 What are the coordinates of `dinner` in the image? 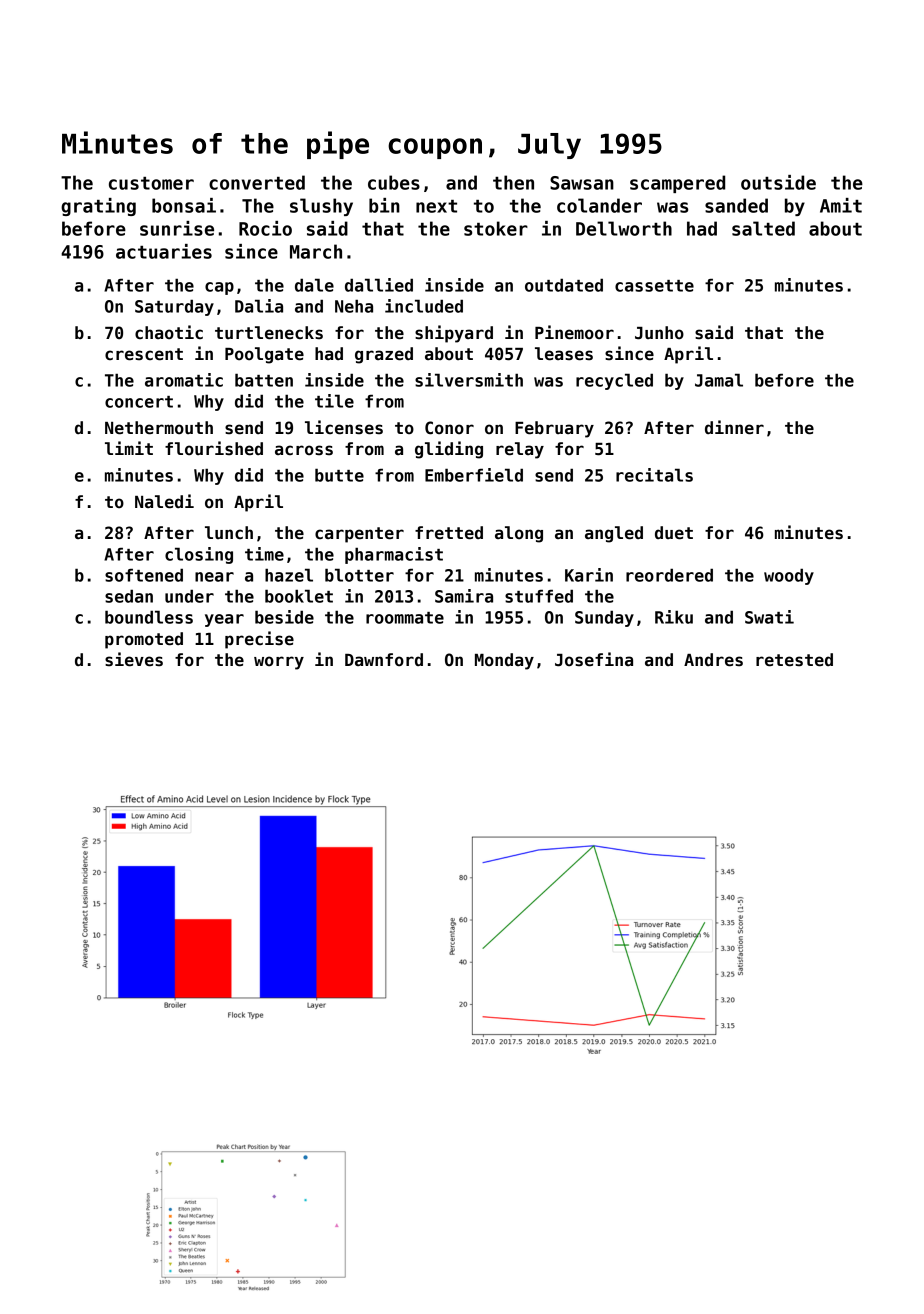 It's located at (734, 427).
